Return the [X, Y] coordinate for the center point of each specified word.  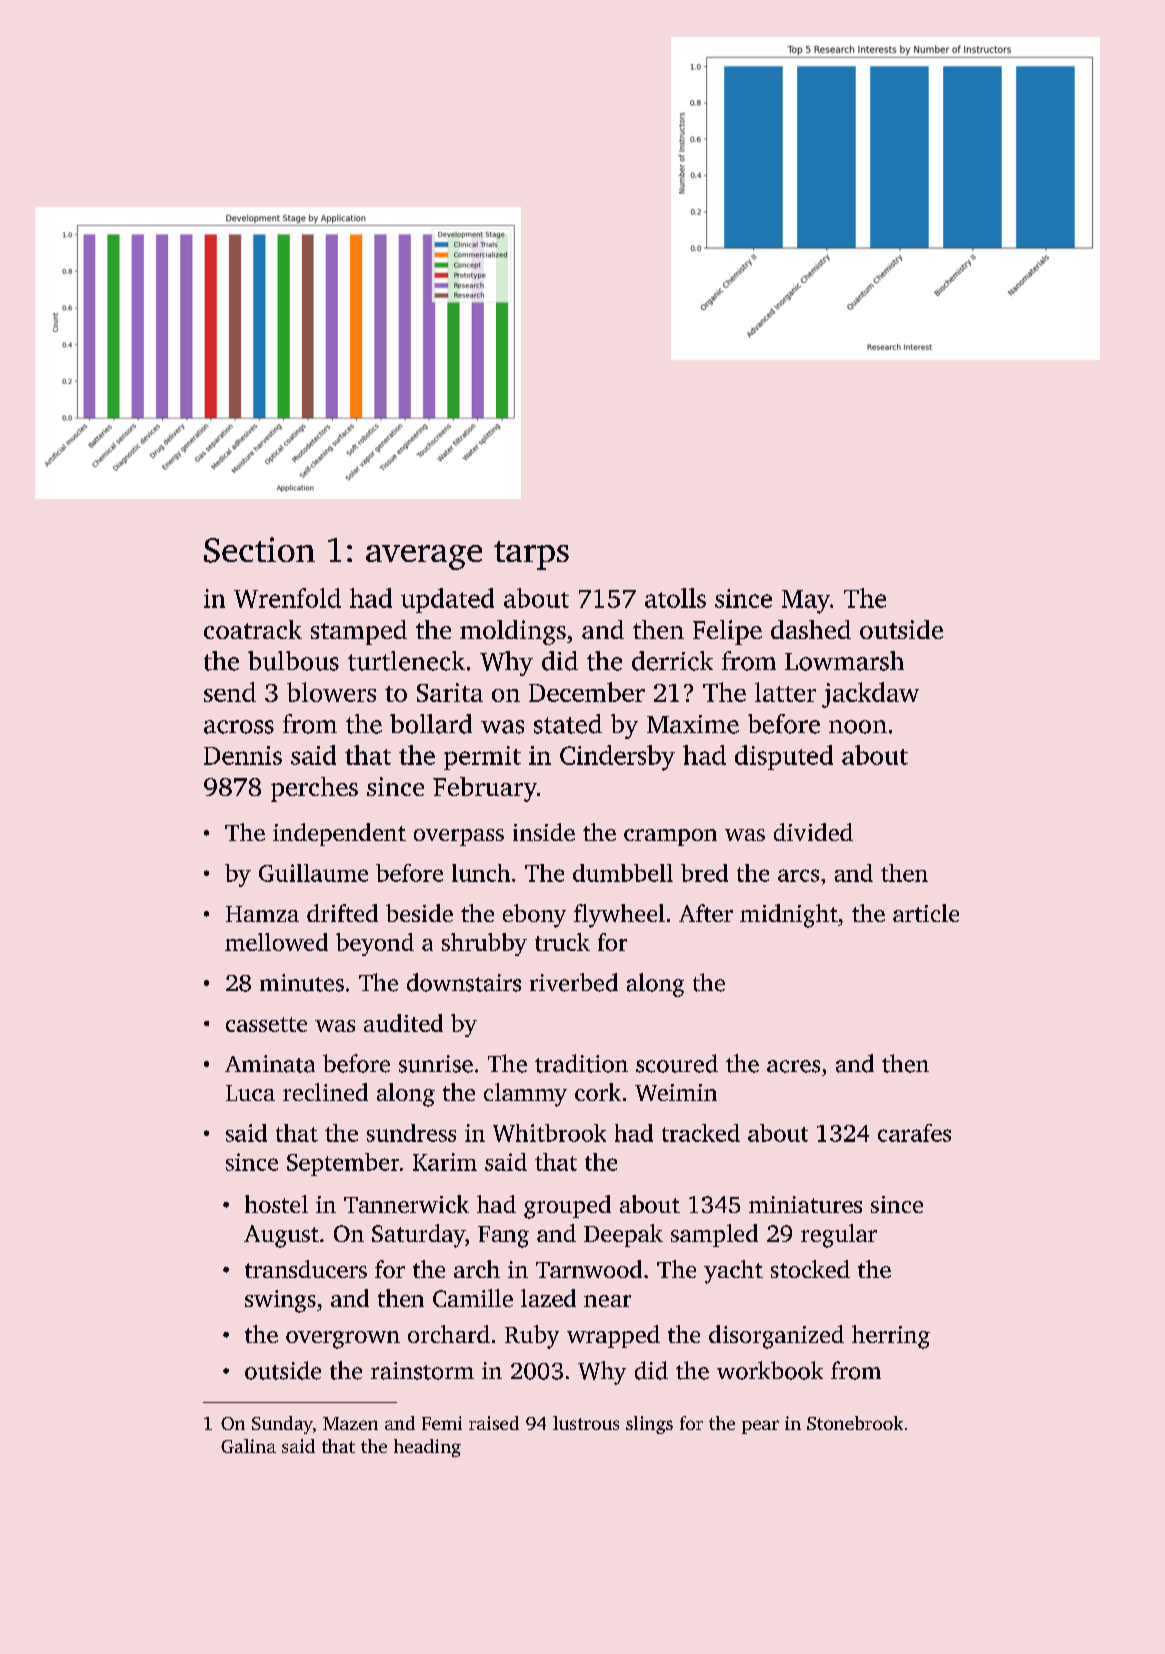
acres [793, 1066]
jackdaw [870, 695]
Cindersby [617, 758]
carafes [914, 1133]
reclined [325, 1092]
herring [891, 1337]
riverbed [574, 982]
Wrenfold [287, 598]
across [239, 727]
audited [403, 1023]
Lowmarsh [844, 661]
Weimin [676, 1092]
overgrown [343, 1340]
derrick [672, 661]
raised [494, 1423]
